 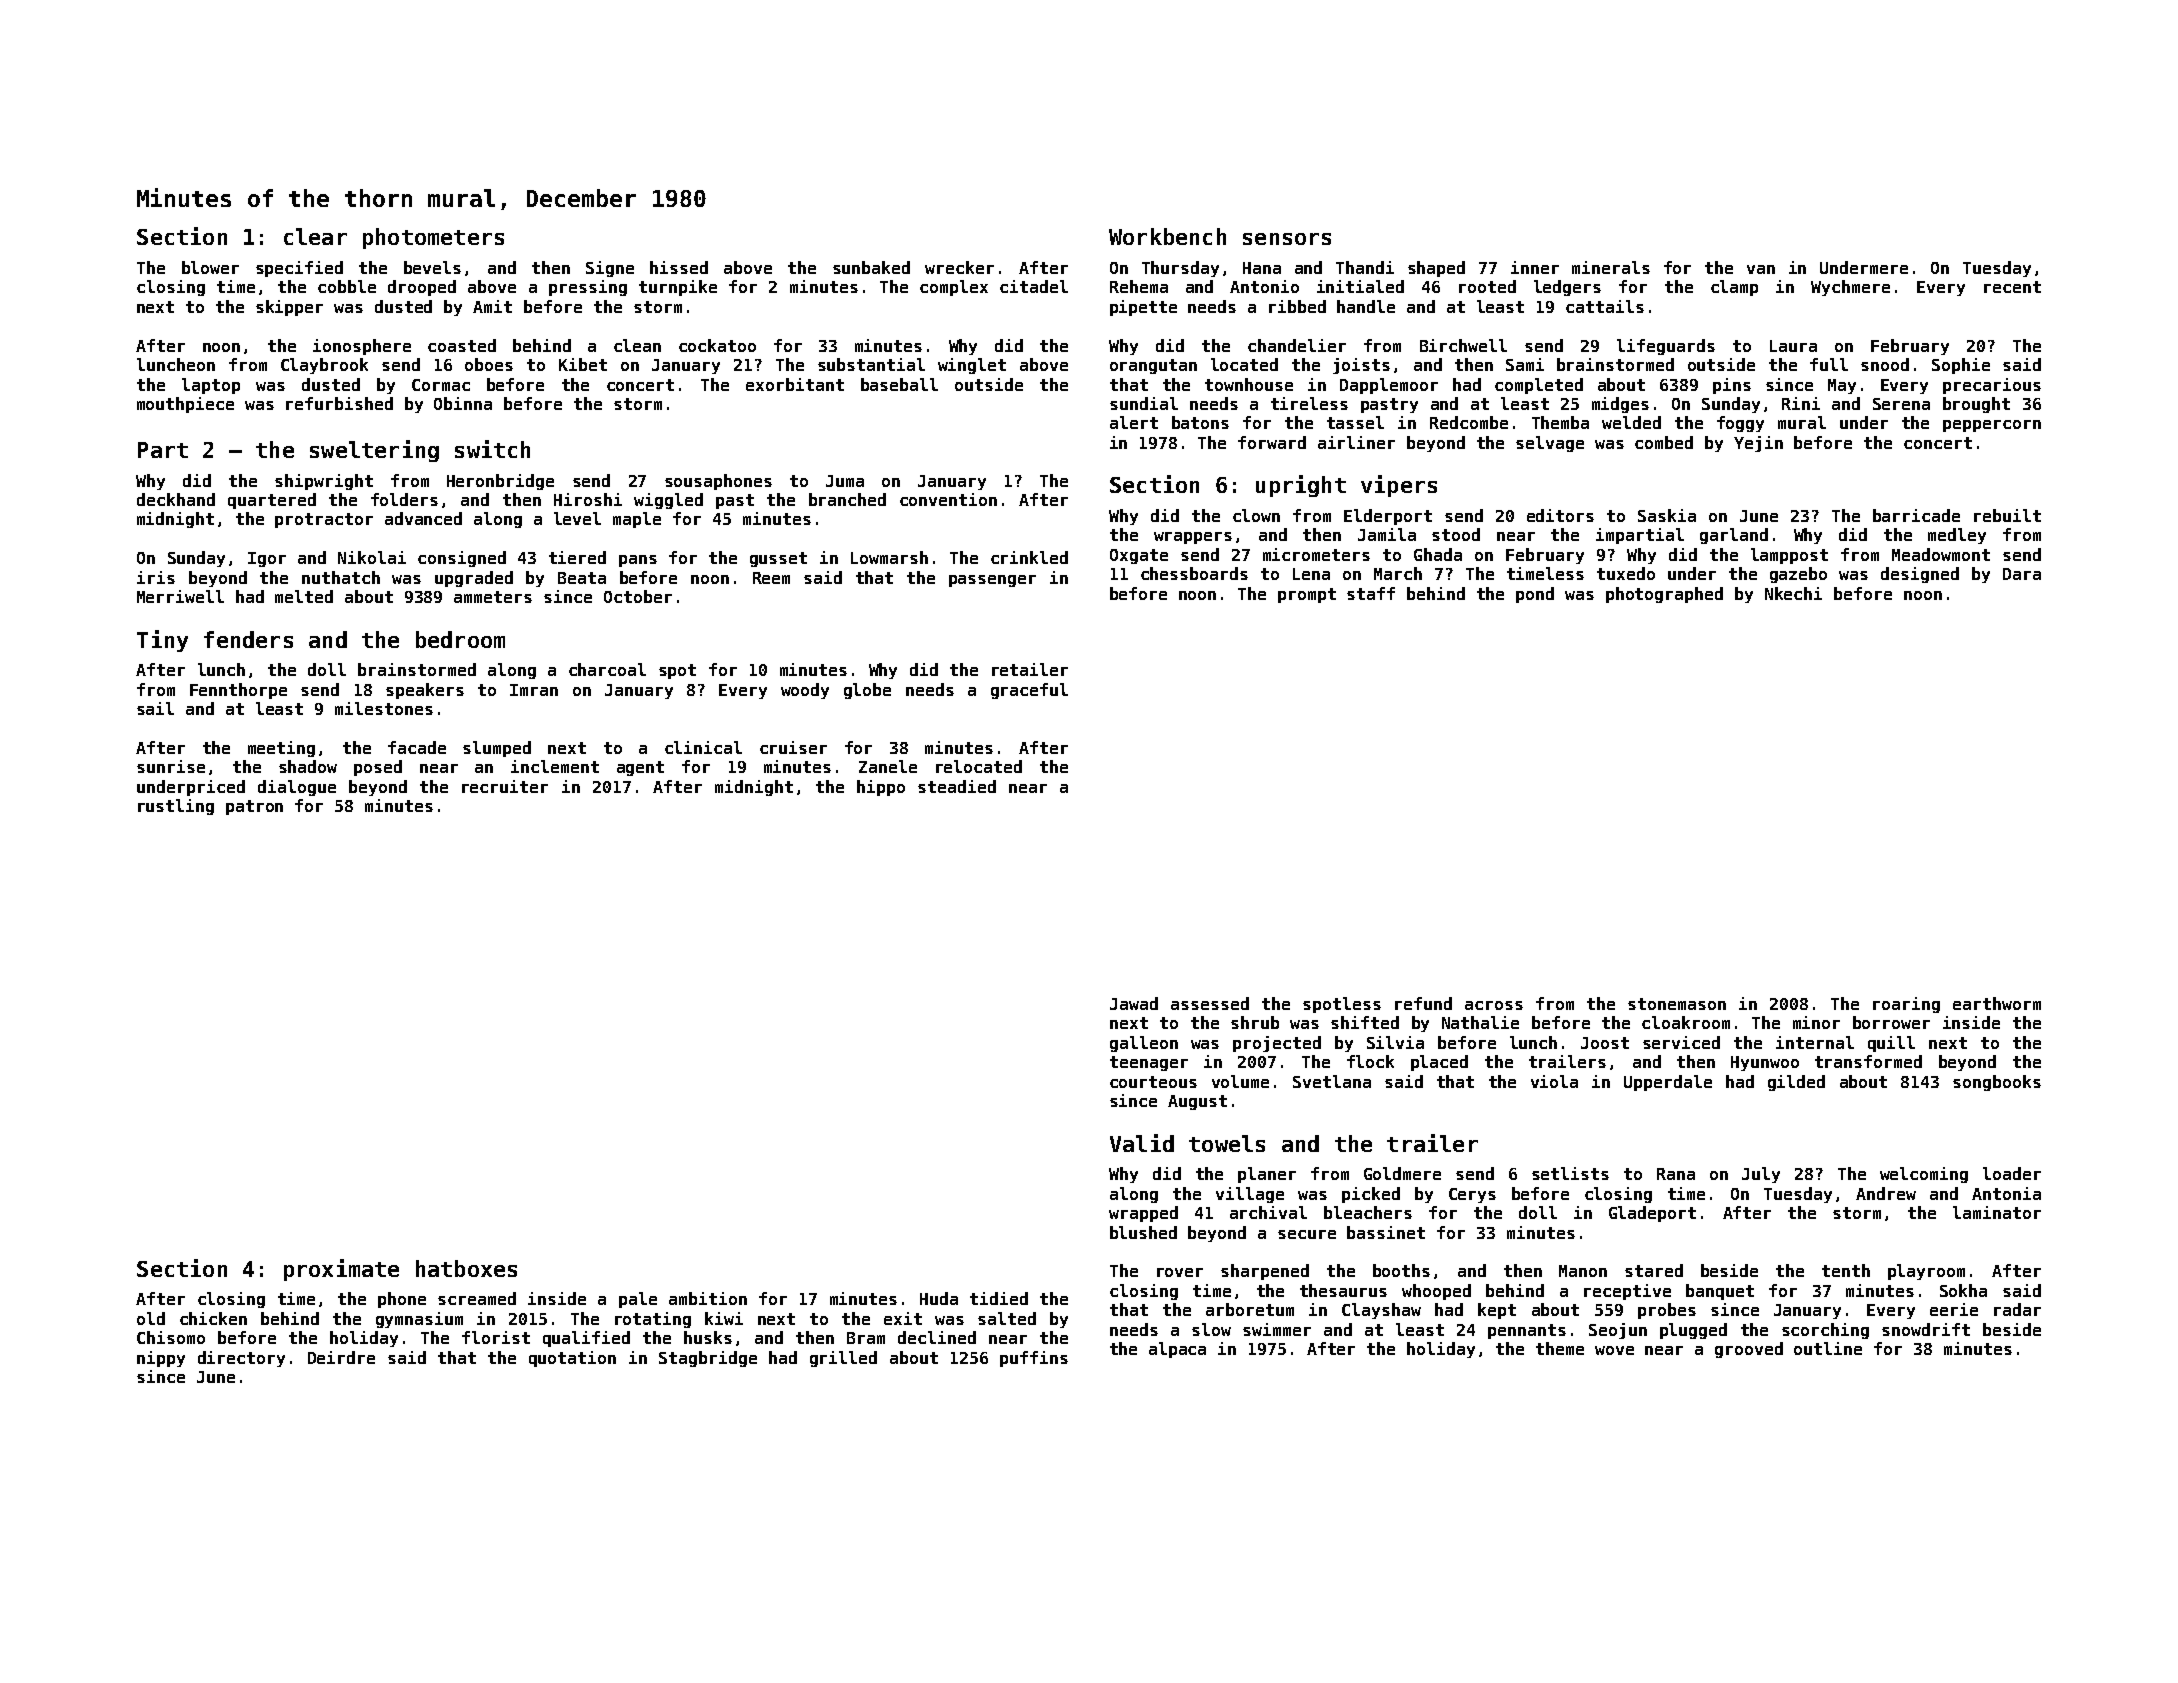 I want to click on peppercorn, so click(x=1992, y=426).
